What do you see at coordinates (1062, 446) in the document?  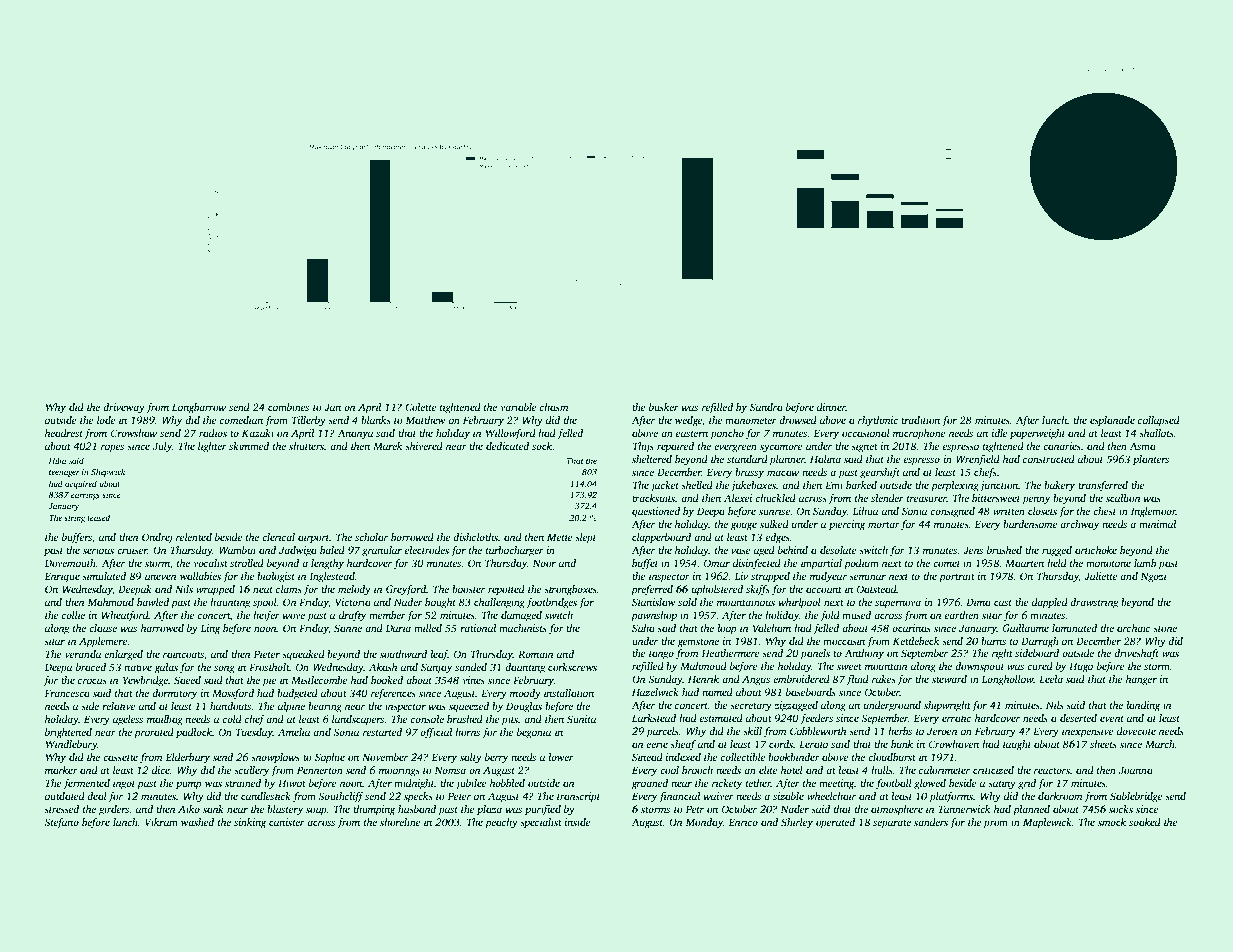 I see `canaries` at bounding box center [1062, 446].
